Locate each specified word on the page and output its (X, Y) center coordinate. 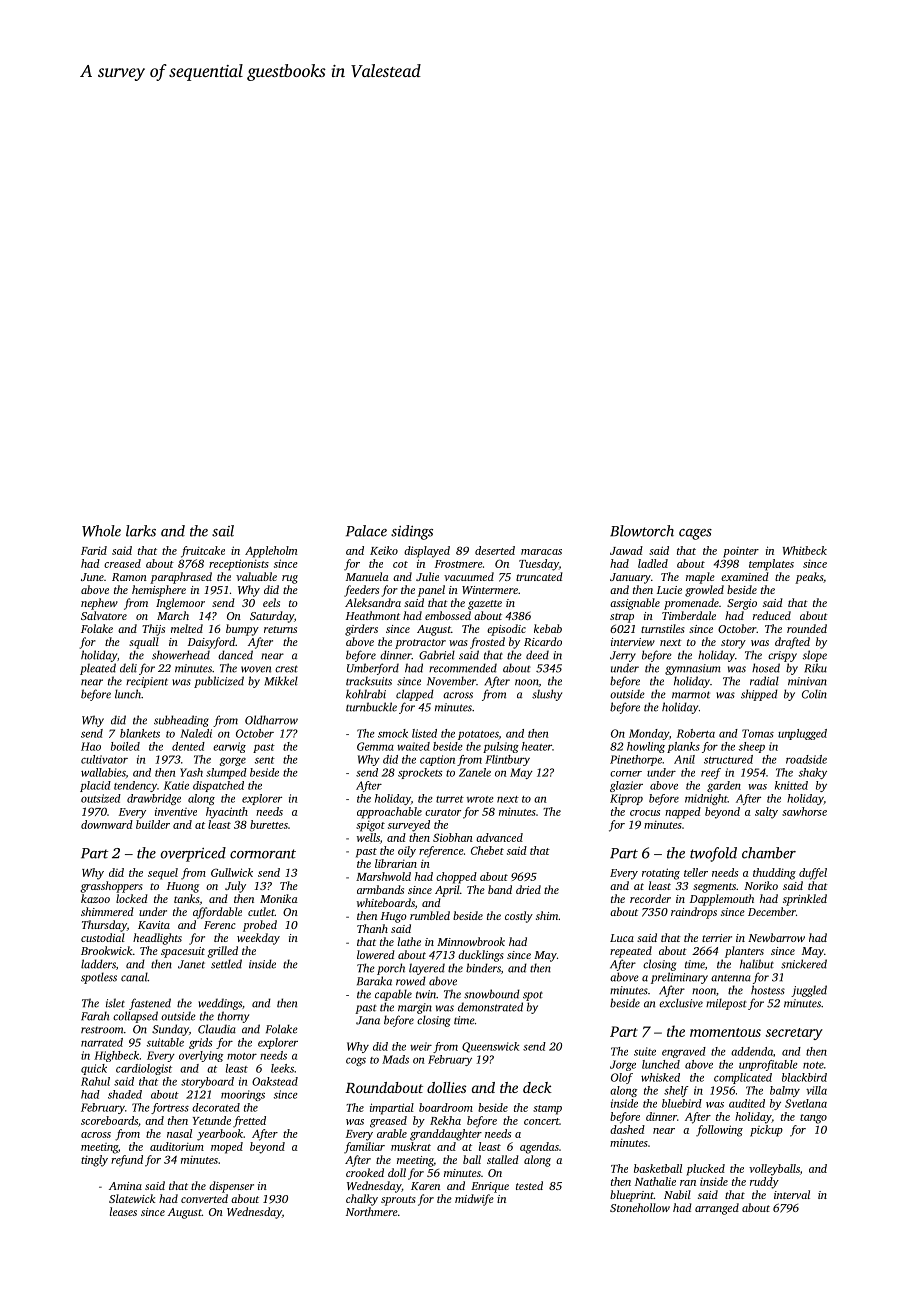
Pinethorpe (636, 760)
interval (792, 1194)
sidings (412, 532)
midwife (474, 1200)
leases (123, 1211)
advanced (499, 837)
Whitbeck (805, 550)
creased (122, 563)
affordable (217, 913)
